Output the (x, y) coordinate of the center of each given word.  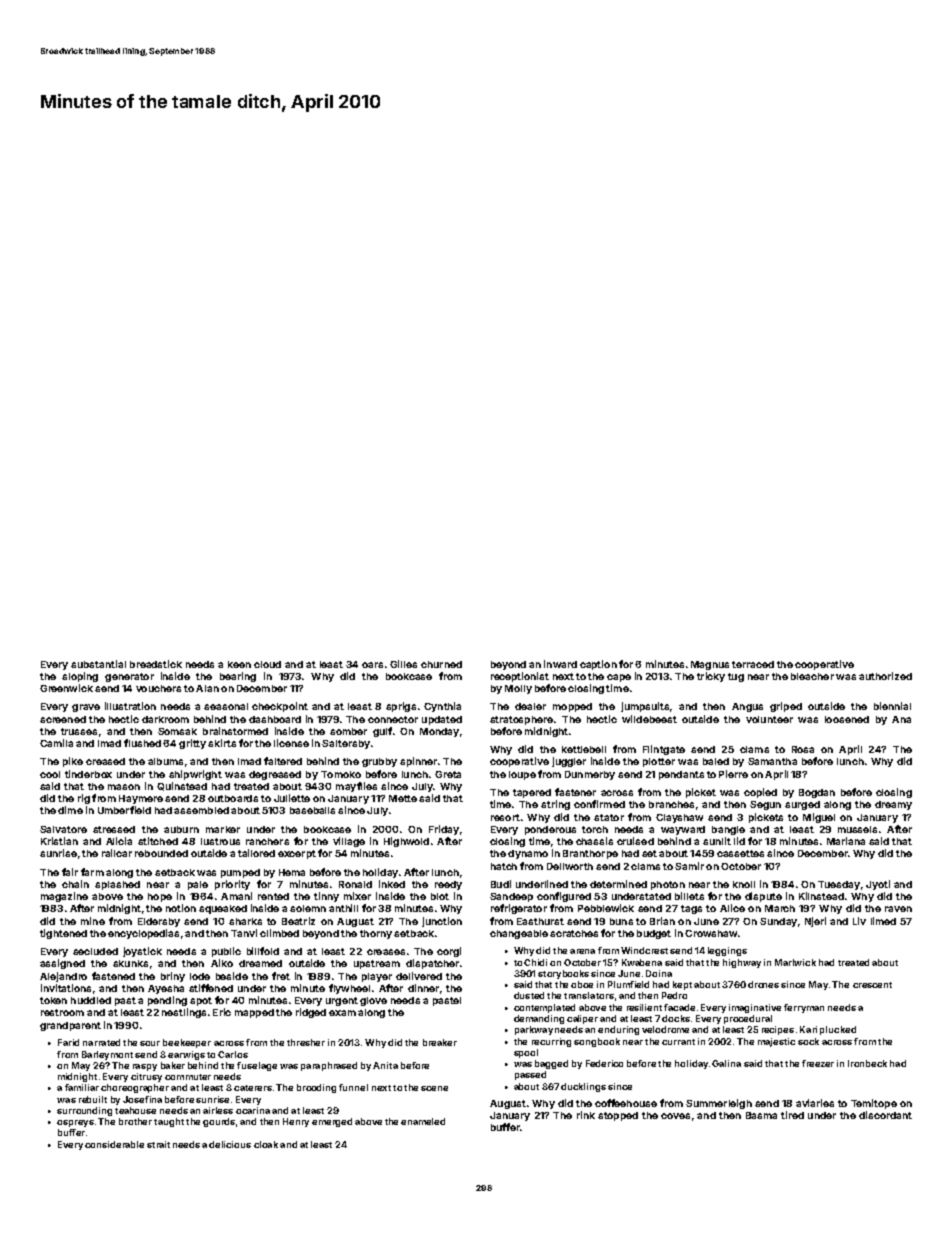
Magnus (710, 665)
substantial (98, 664)
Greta (448, 774)
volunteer (769, 719)
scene (434, 1088)
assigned (62, 964)
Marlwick (795, 962)
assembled (201, 810)
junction (442, 922)
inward (560, 664)
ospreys (75, 1123)
